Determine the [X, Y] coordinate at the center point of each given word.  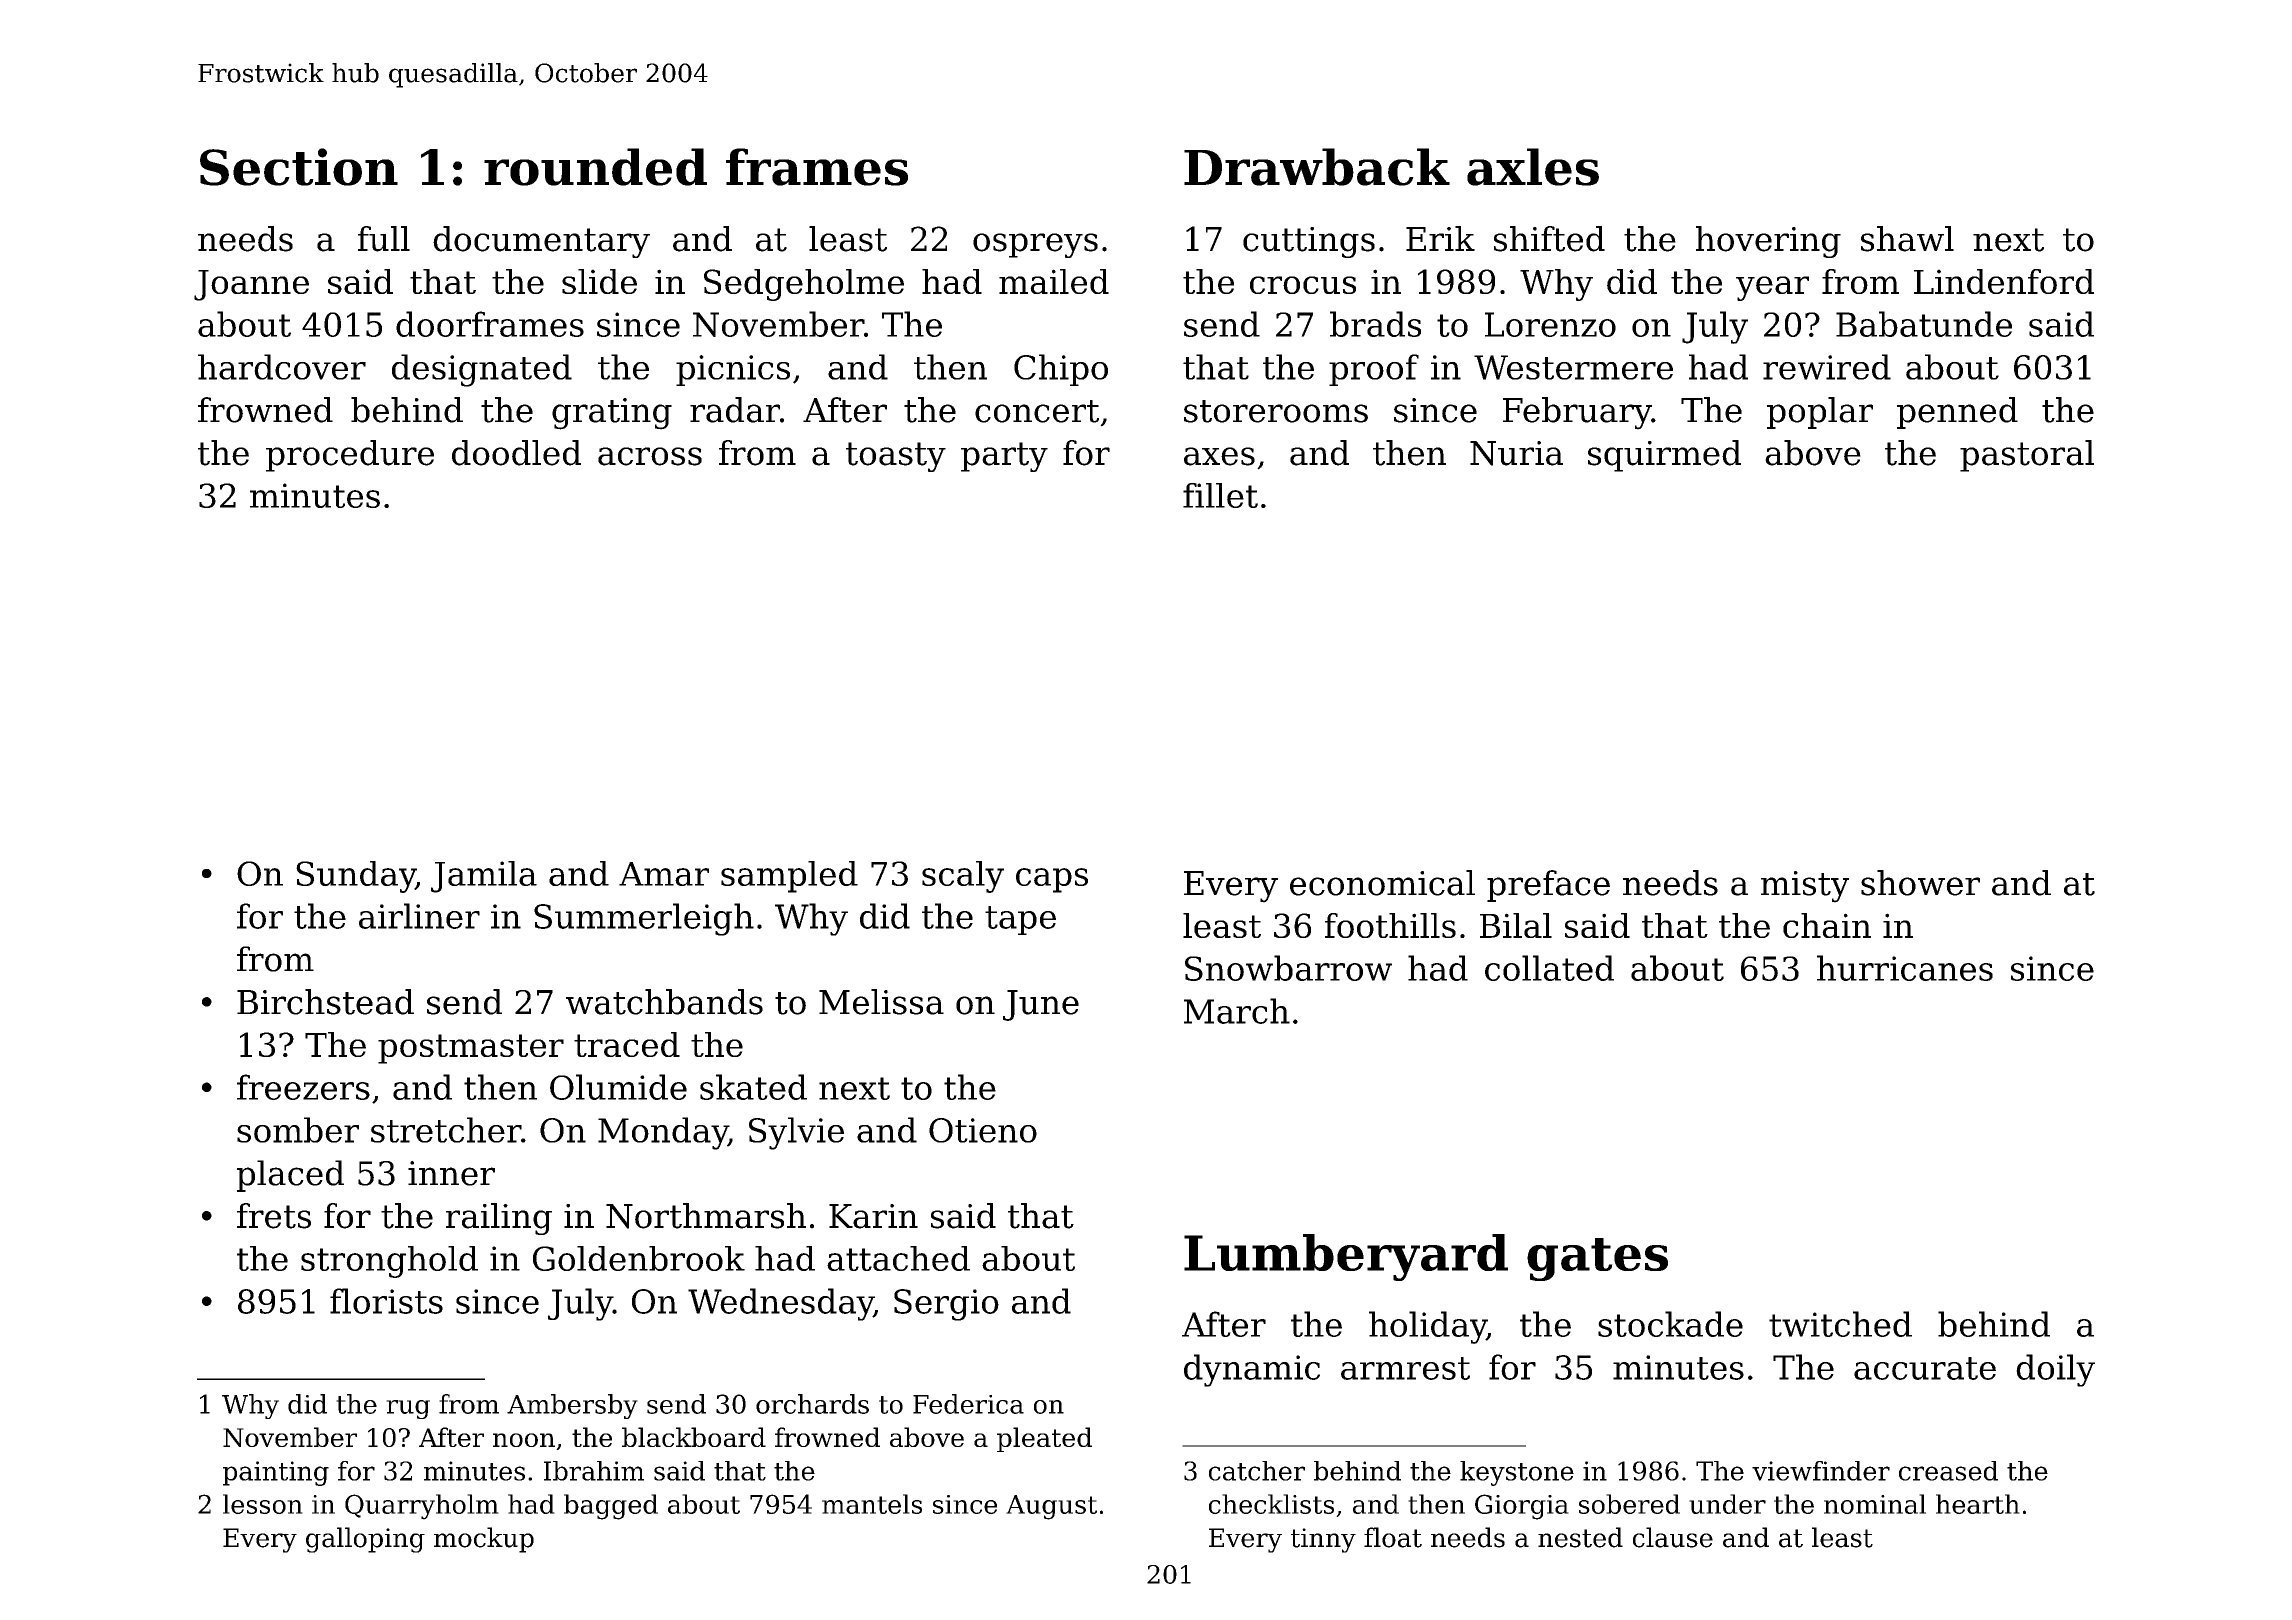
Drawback [1317, 167]
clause [1673, 1537]
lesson [263, 1504]
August [1051, 1507]
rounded [595, 167]
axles [1533, 167]
